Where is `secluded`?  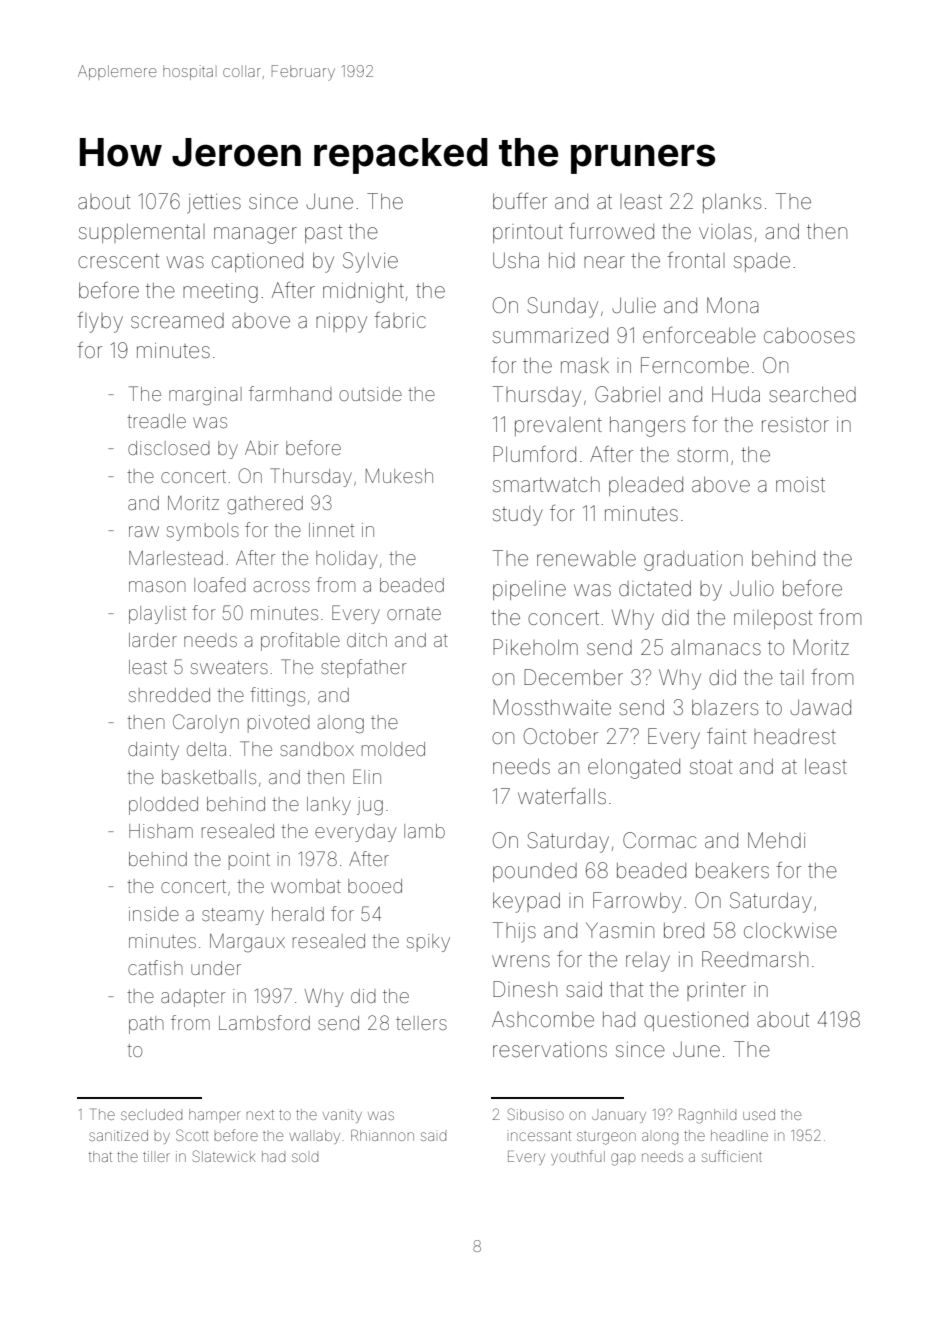
secluded is located at coordinates (151, 1114).
